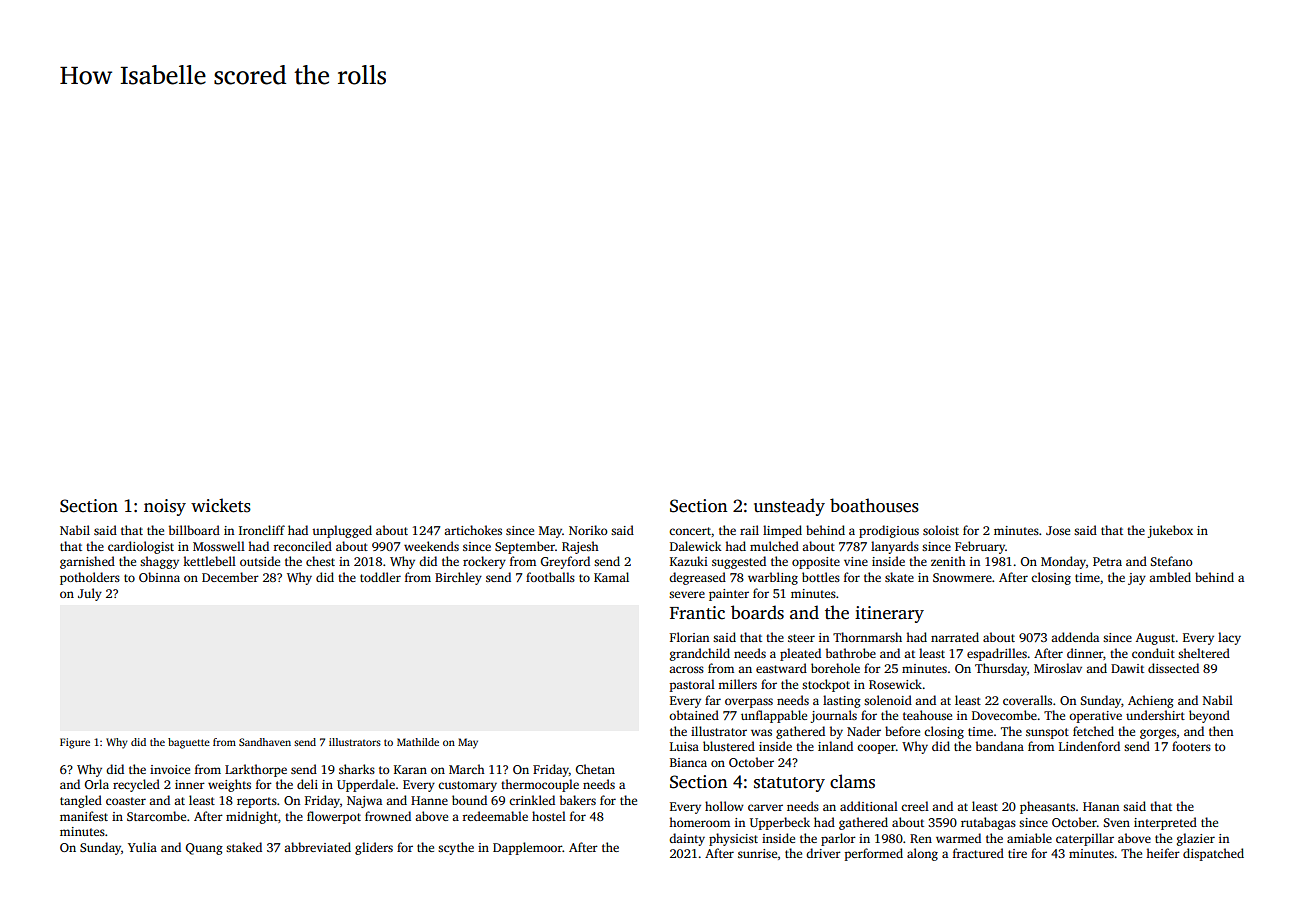  Describe the element at coordinates (221, 505) in the screenshot. I see `wickets` at that location.
